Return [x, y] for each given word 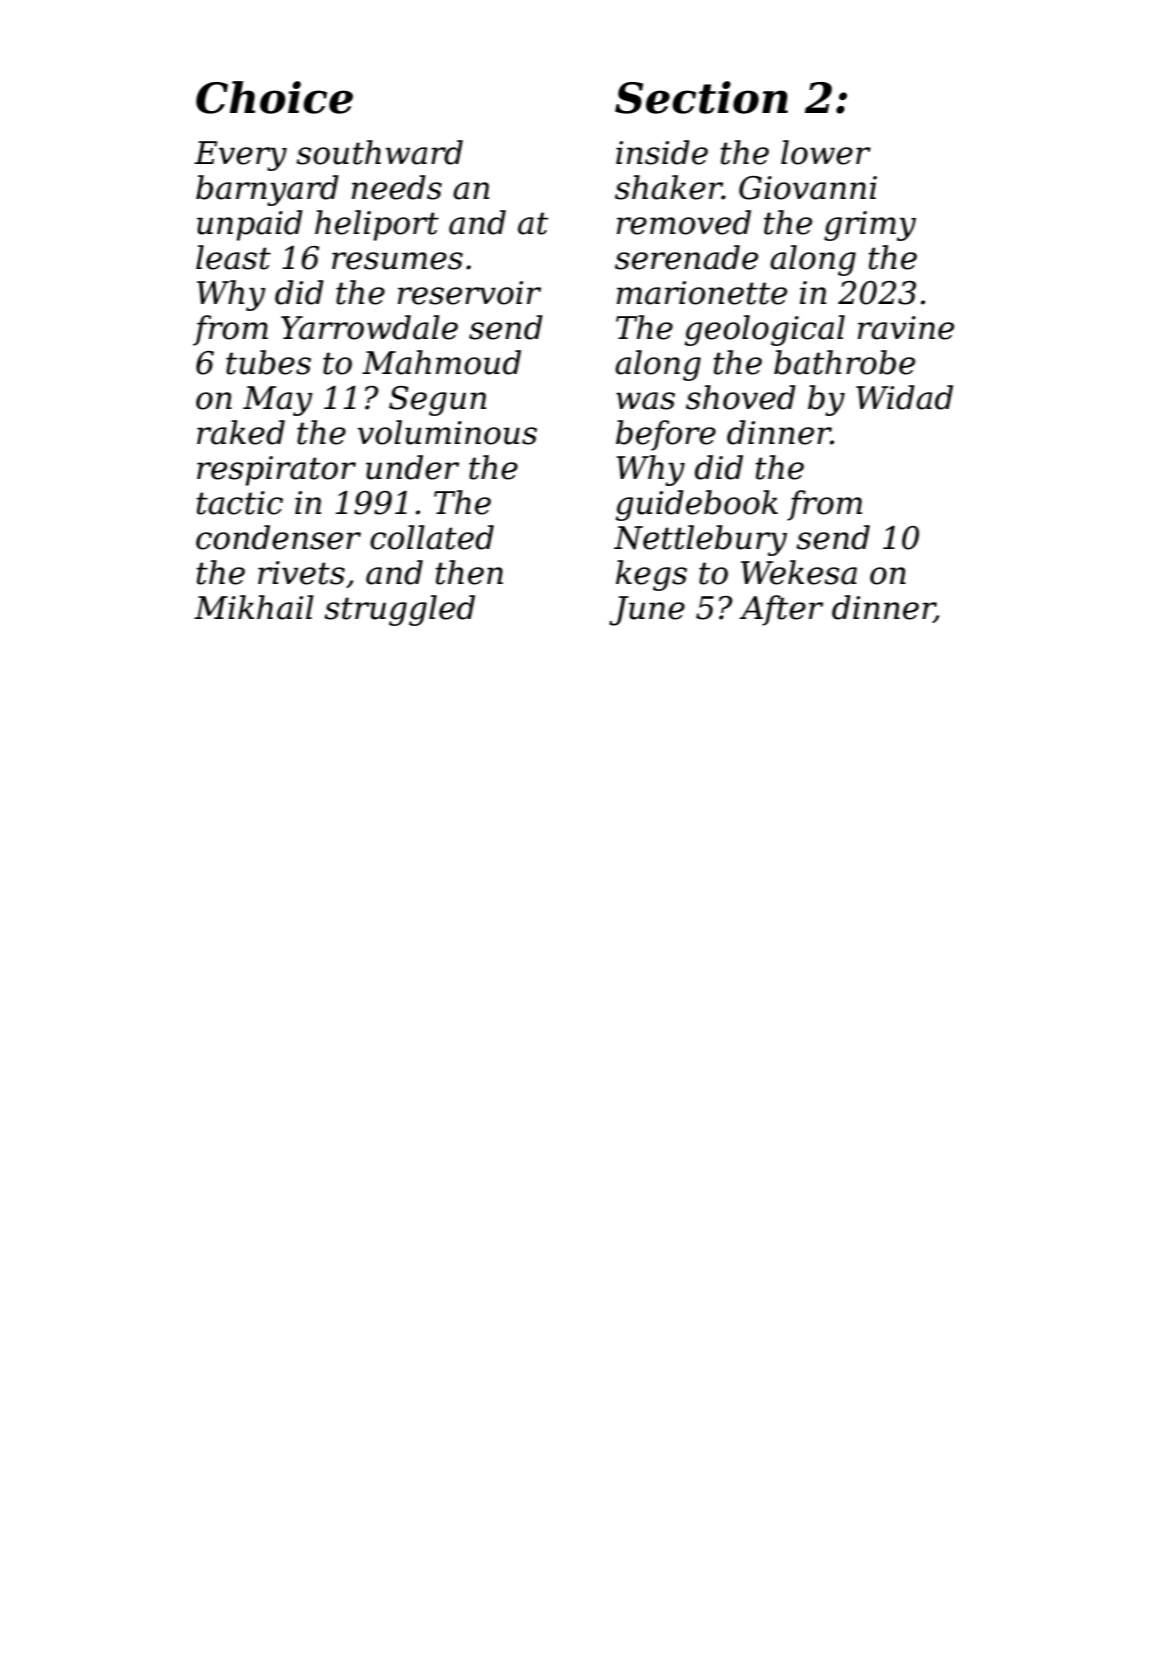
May [278, 401]
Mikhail [254, 607]
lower [826, 152]
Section [701, 97]
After [781, 610]
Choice [274, 97]
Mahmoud [441, 362]
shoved [741, 397]
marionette [702, 293]
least [233, 257]
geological [765, 330]
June [647, 611]
